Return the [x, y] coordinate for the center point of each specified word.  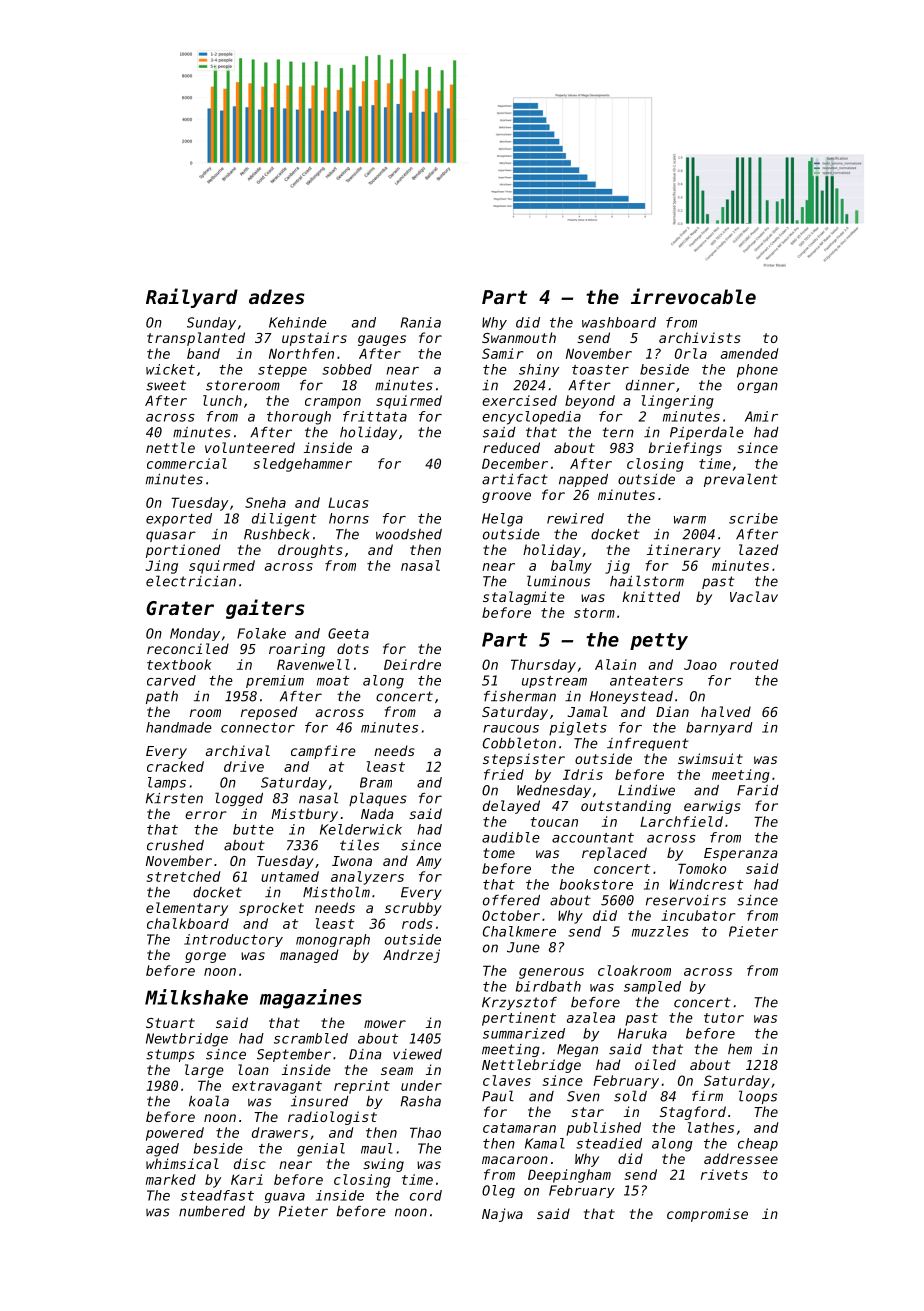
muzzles [660, 931]
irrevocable [693, 296]
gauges [382, 340]
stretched [183, 876]
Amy [429, 862]
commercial [187, 463]
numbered [212, 1211]
